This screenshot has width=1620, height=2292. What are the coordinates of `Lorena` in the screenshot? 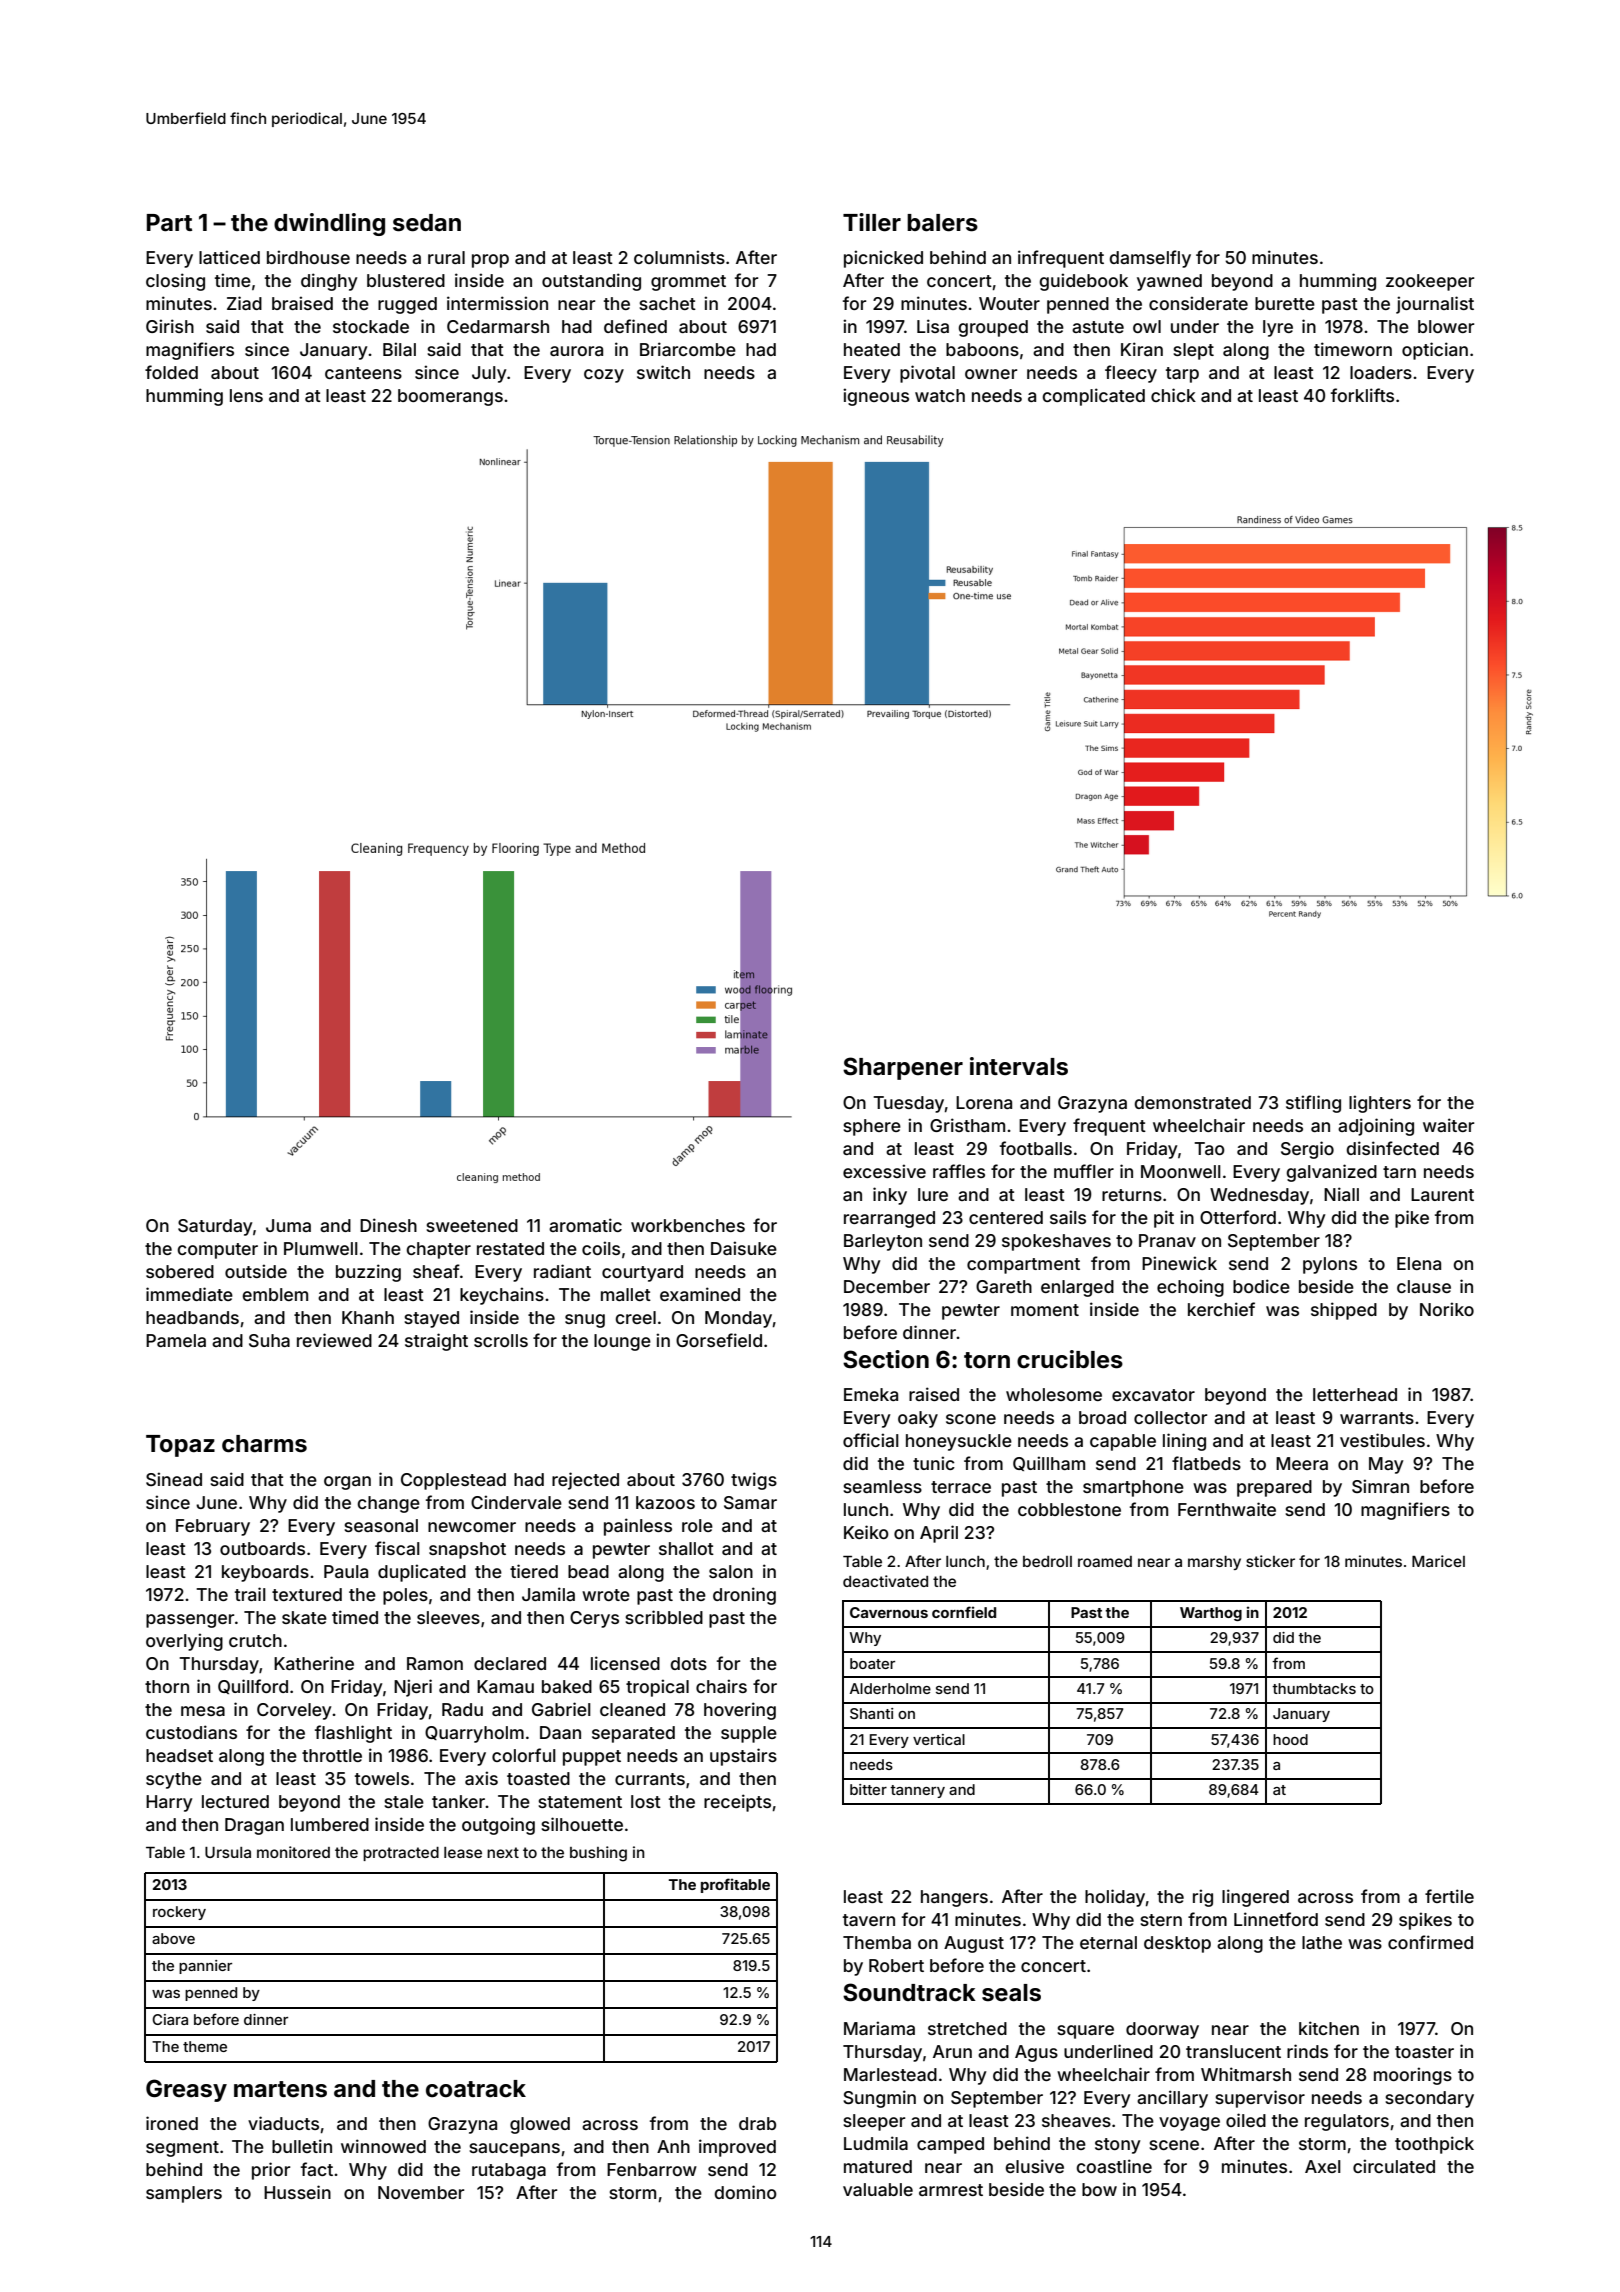 It's located at (984, 1102).
